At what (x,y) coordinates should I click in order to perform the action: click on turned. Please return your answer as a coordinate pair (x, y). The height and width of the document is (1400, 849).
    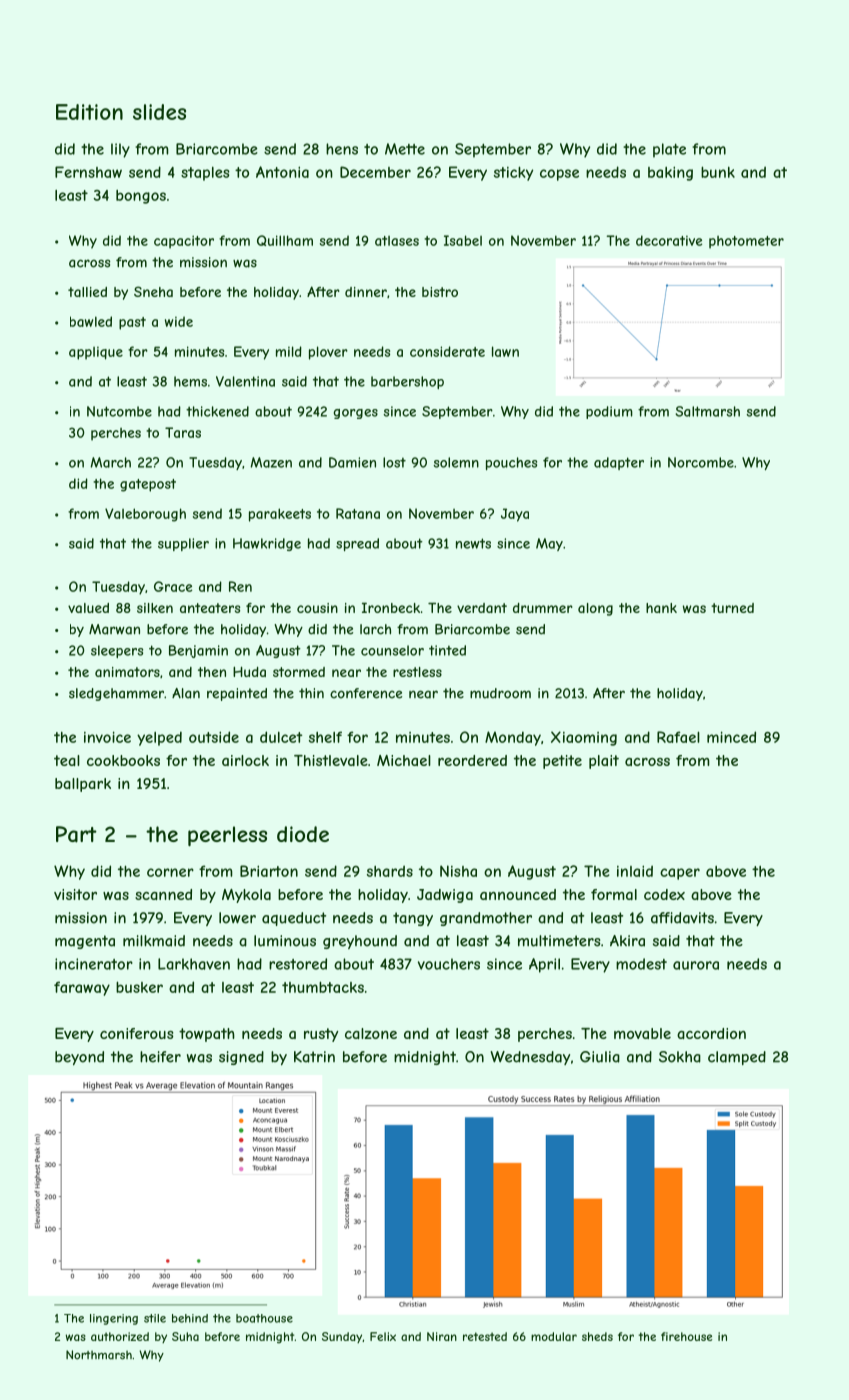
    Looking at the image, I should click on (732, 608).
